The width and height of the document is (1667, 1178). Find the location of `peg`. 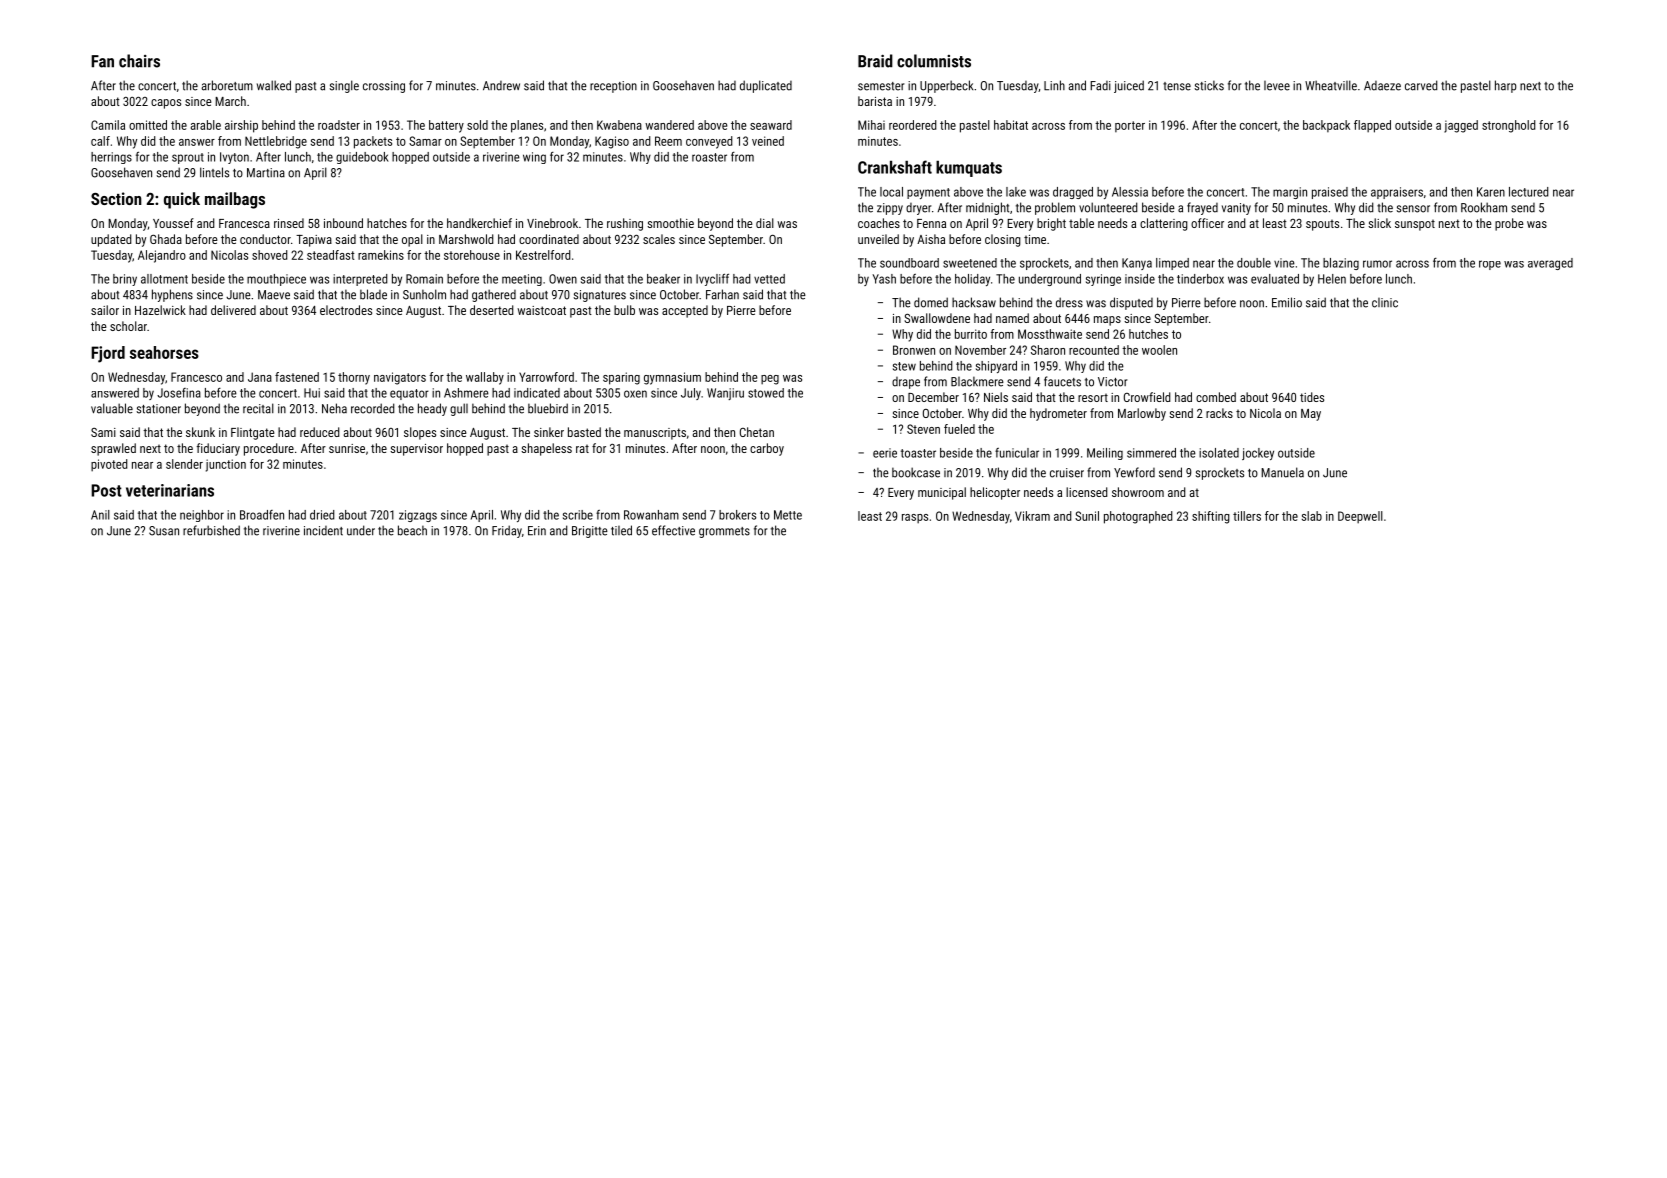

peg is located at coordinates (770, 380).
